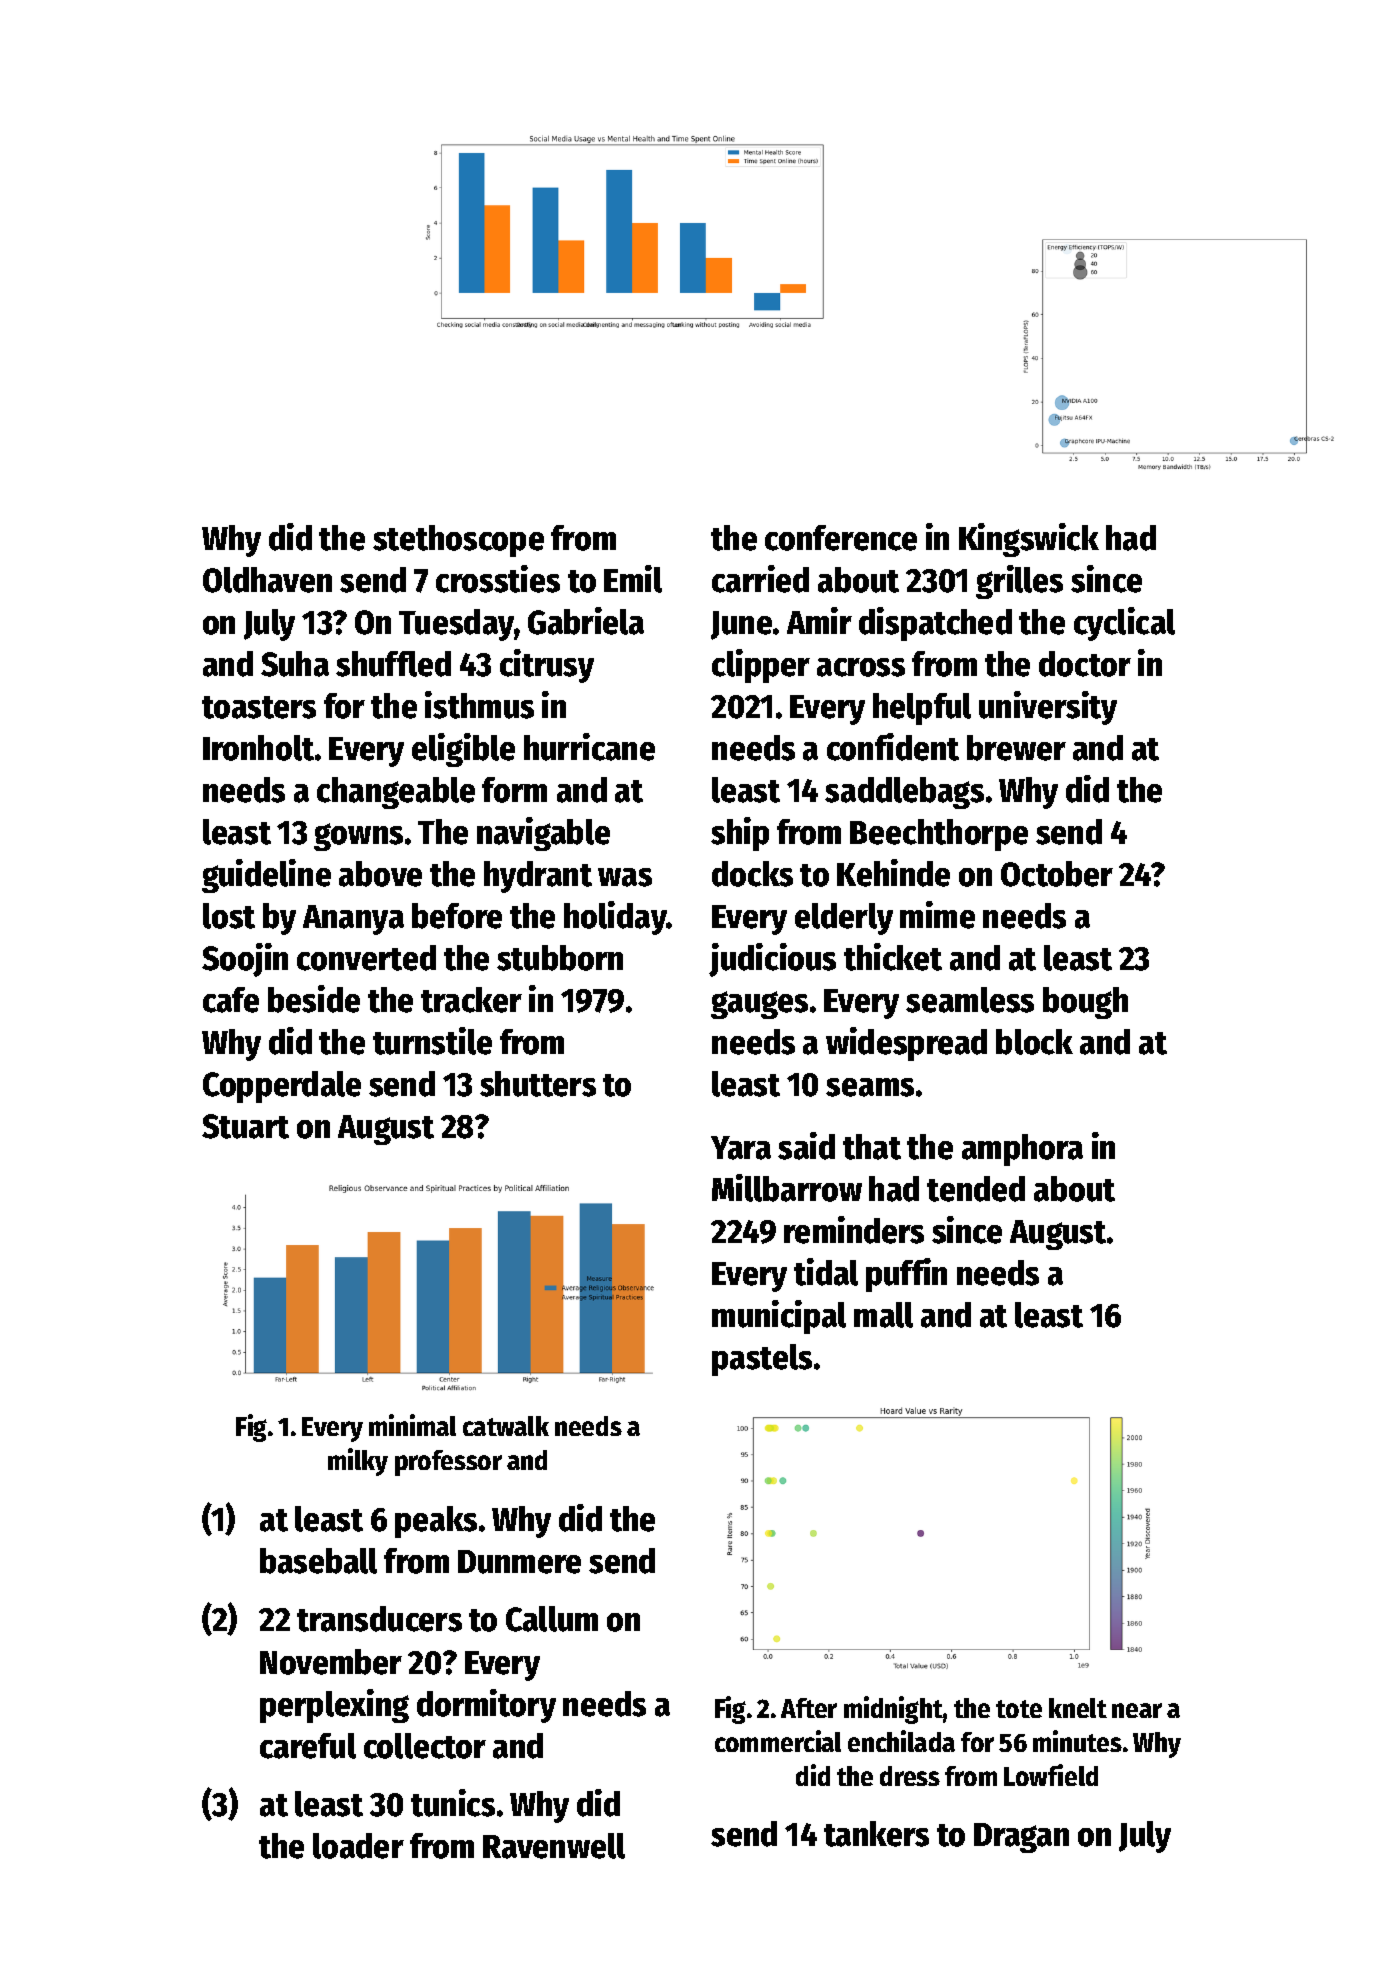 This screenshot has height=1969, width=1386. What do you see at coordinates (538, 1084) in the screenshot?
I see `shutters` at bounding box center [538, 1084].
